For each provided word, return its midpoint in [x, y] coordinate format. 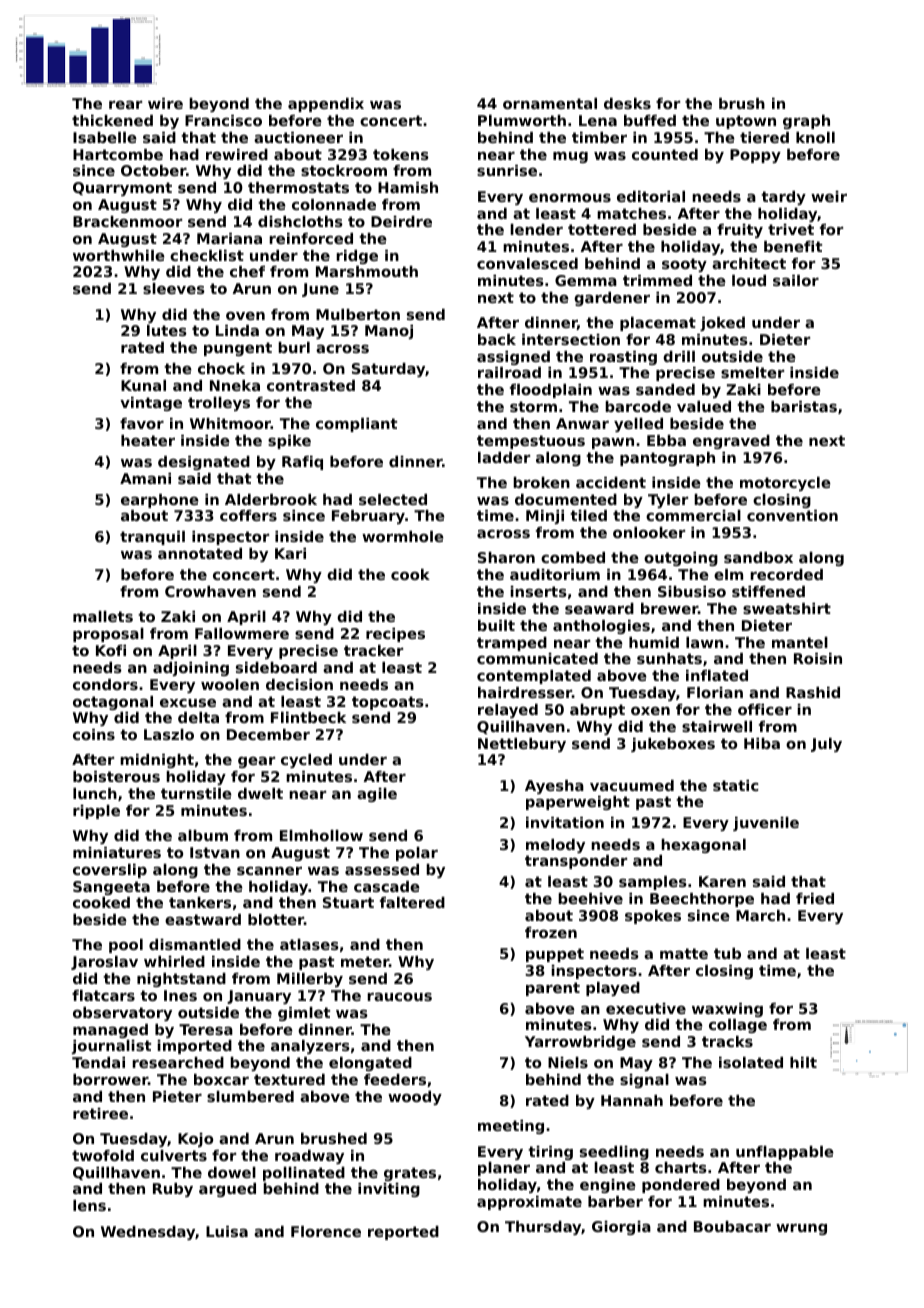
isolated [751, 1062]
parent [553, 989]
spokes [653, 917]
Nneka [235, 385]
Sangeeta [111, 888]
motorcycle [785, 484]
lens [89, 1205]
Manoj [389, 332]
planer [504, 1169]
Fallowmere [242, 633]
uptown [746, 122]
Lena [598, 120]
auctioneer [298, 137]
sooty [684, 265]
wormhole [403, 536]
